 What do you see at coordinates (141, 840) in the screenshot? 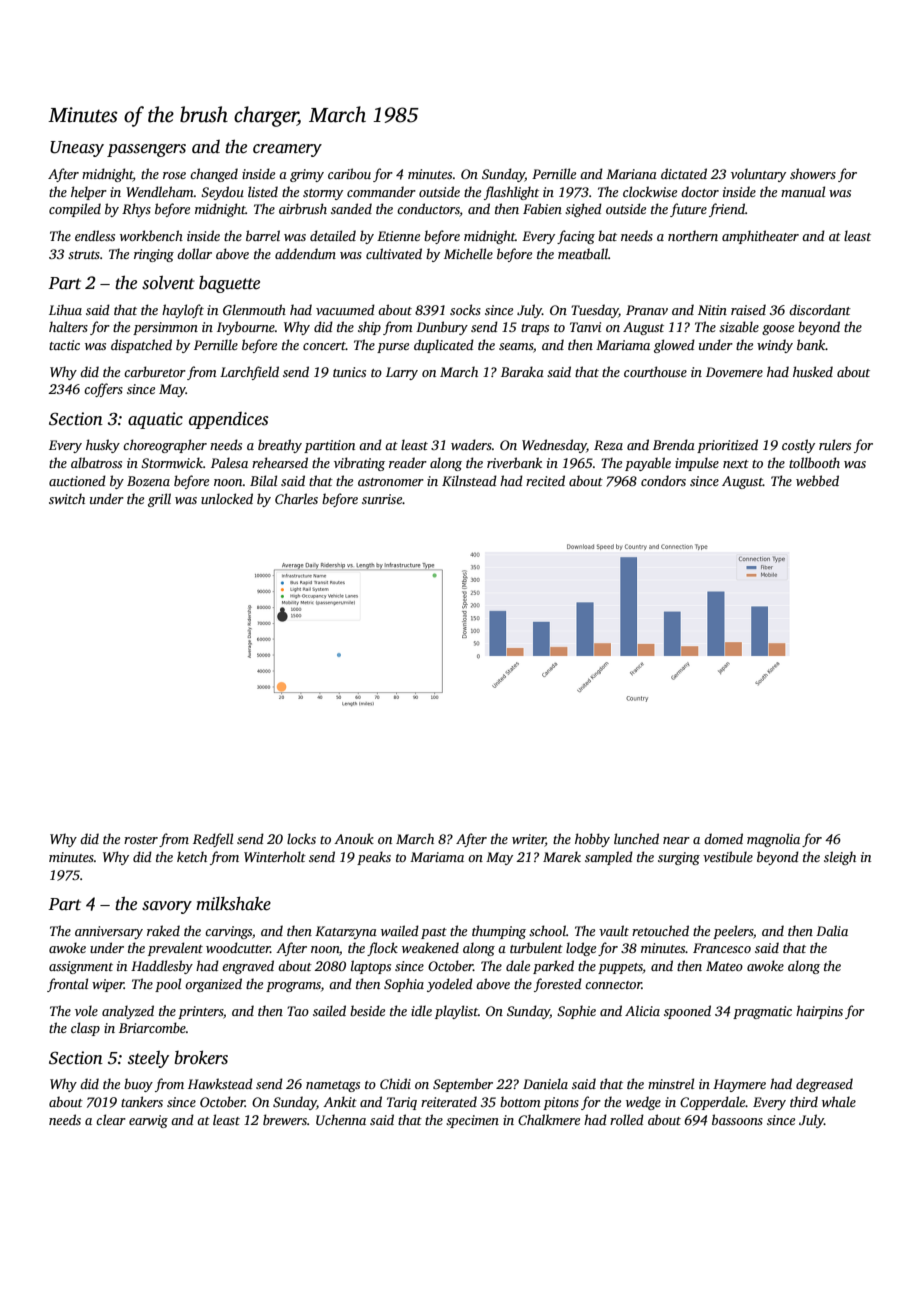
I see `roster` at bounding box center [141, 840].
